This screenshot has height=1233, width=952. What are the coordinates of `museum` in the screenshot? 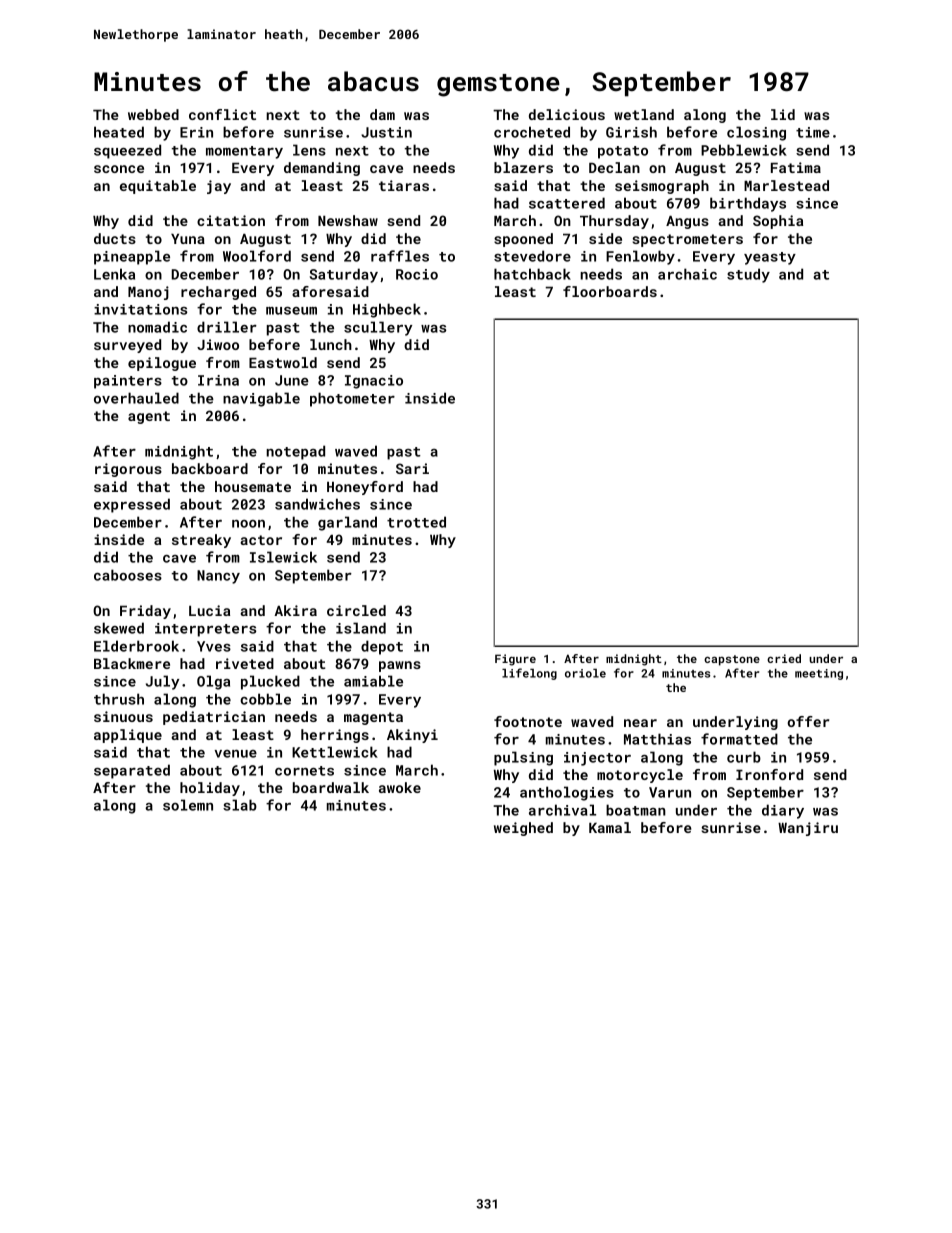 It's located at (291, 311).
